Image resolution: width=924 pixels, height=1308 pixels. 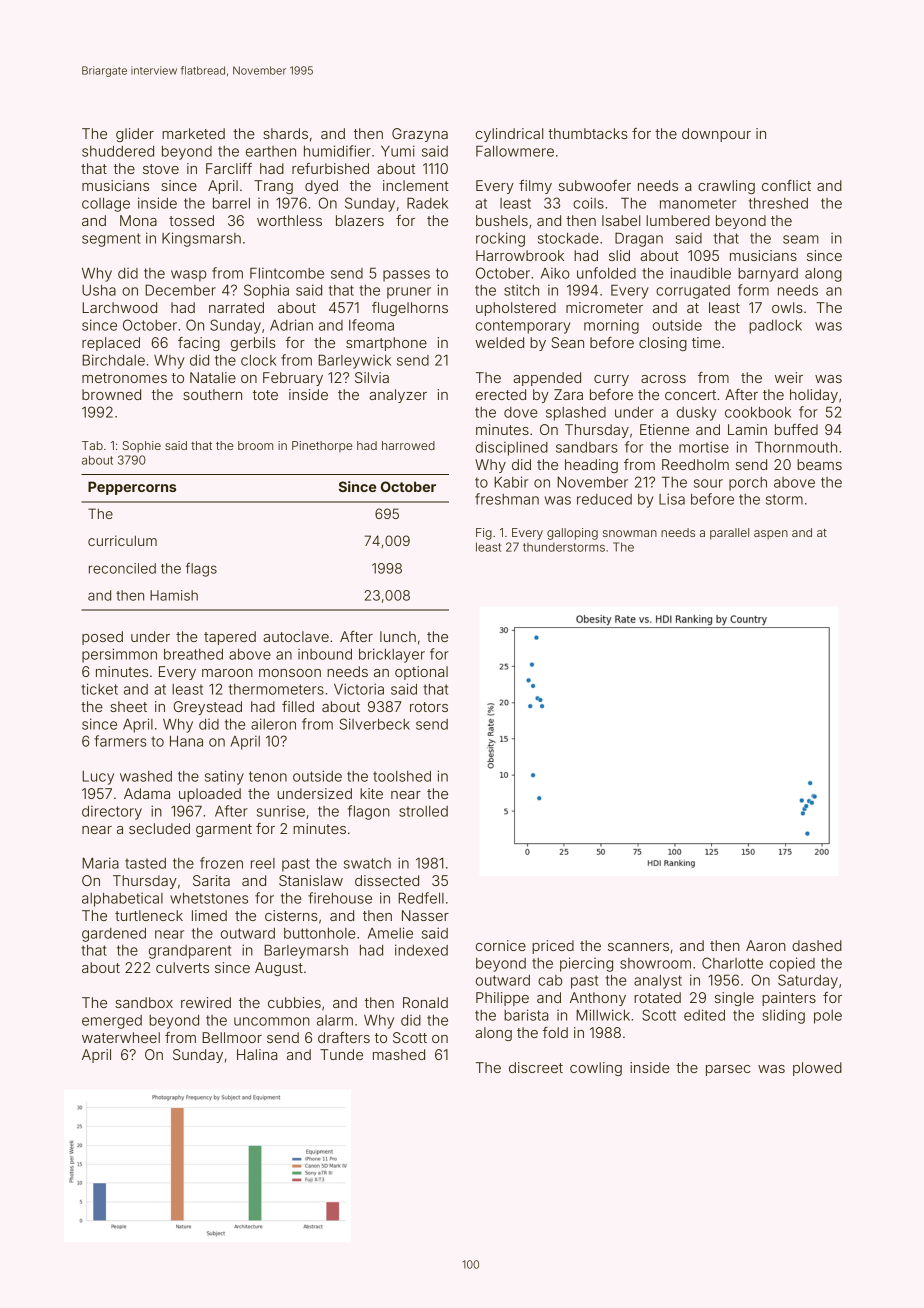 What do you see at coordinates (716, 135) in the screenshot?
I see `downpour` at bounding box center [716, 135].
